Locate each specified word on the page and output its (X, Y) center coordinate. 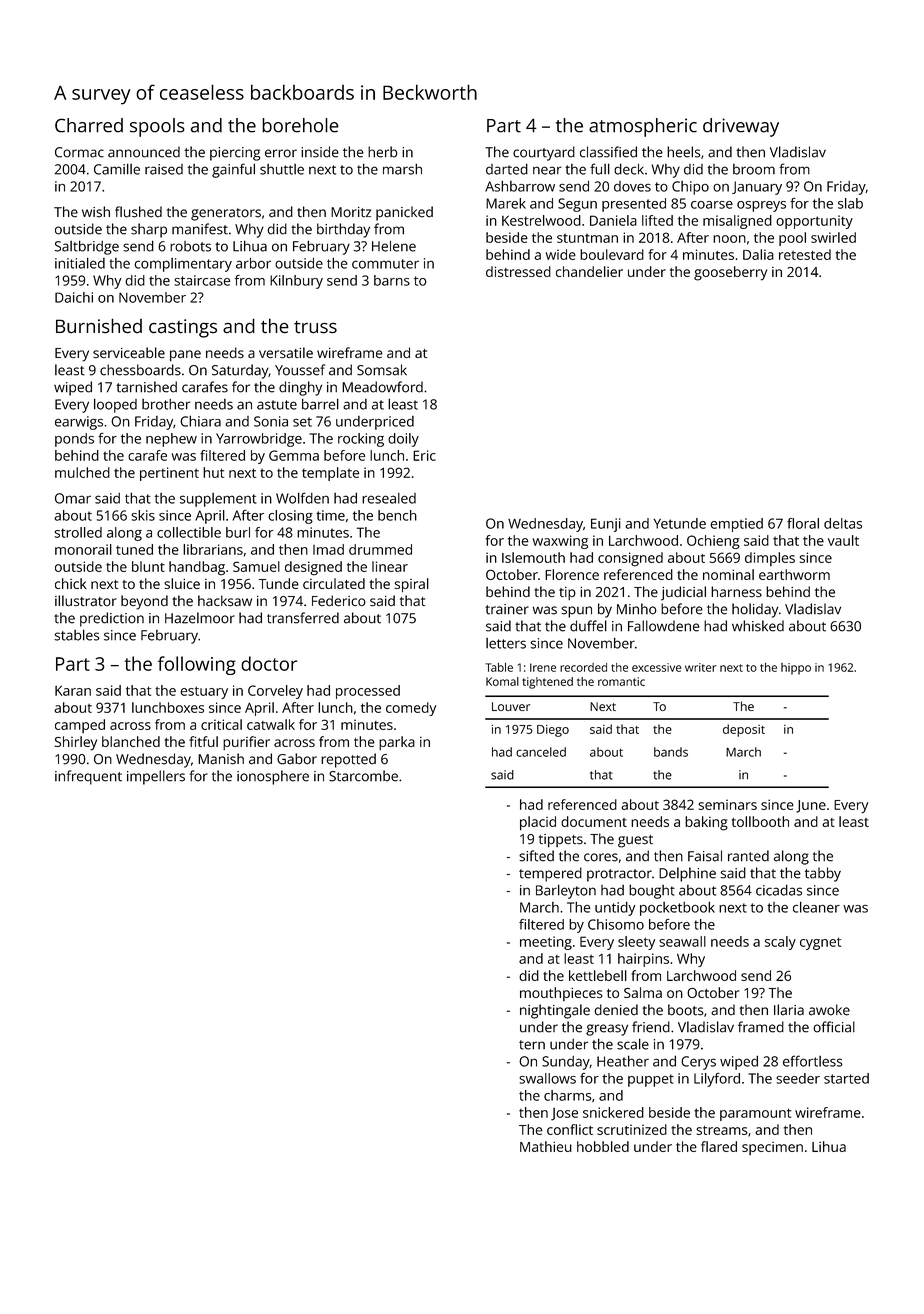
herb (383, 152)
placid (538, 823)
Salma (643, 992)
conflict (570, 1129)
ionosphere (273, 777)
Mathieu (546, 1146)
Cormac (79, 152)
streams (722, 1130)
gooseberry (730, 273)
